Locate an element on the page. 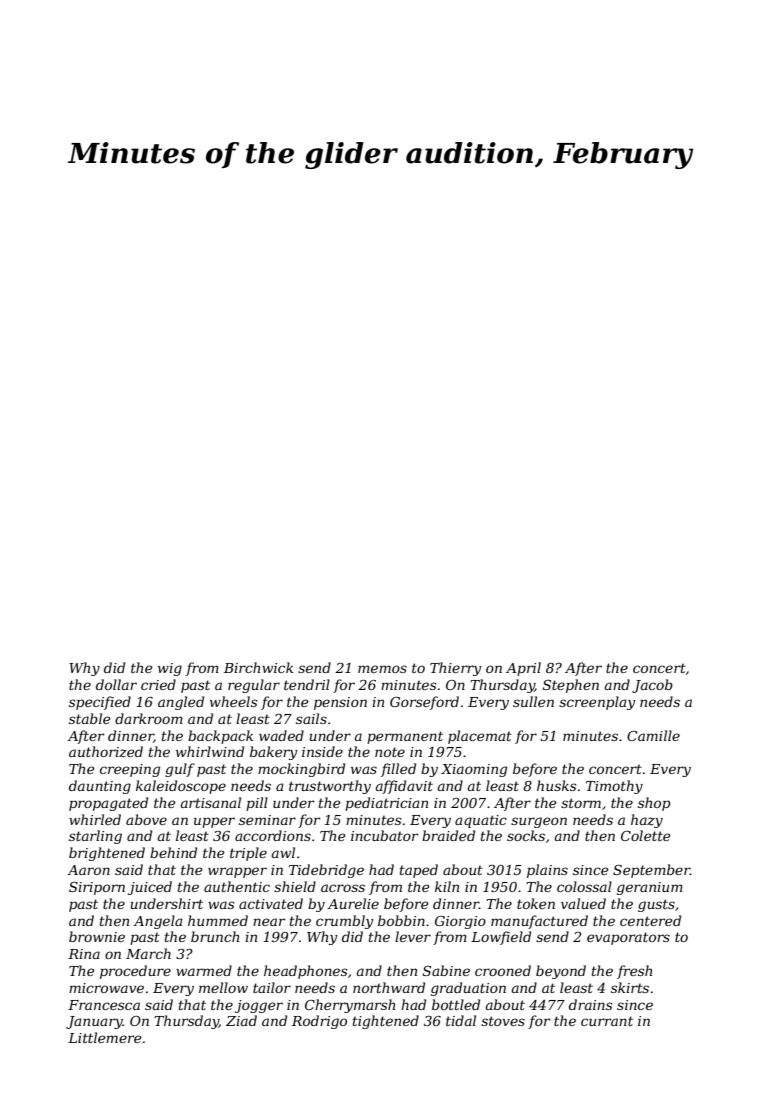 This page has height=1094, width=771. authorized is located at coordinates (106, 752).
